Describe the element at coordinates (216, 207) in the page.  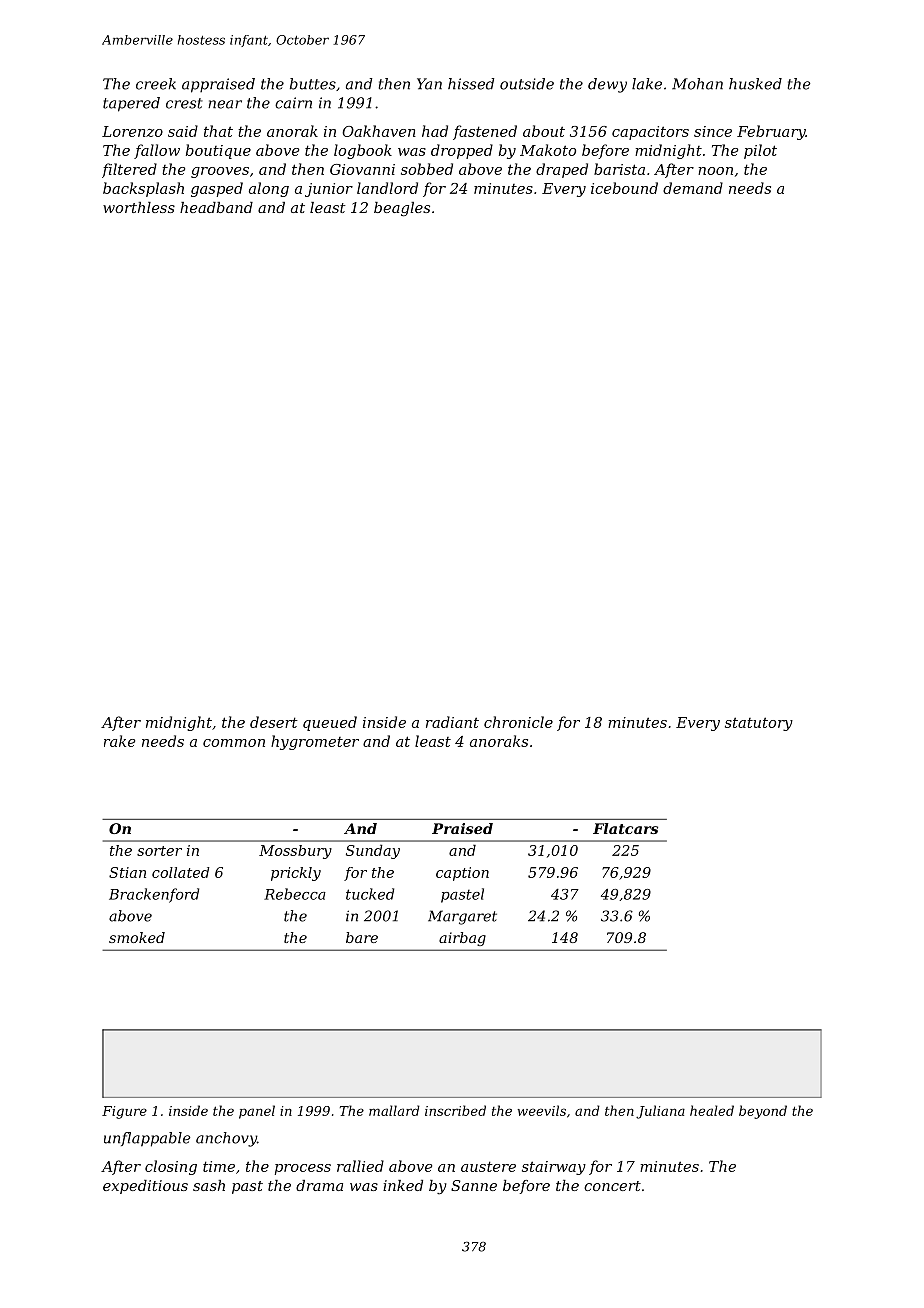
I see `headband` at that location.
